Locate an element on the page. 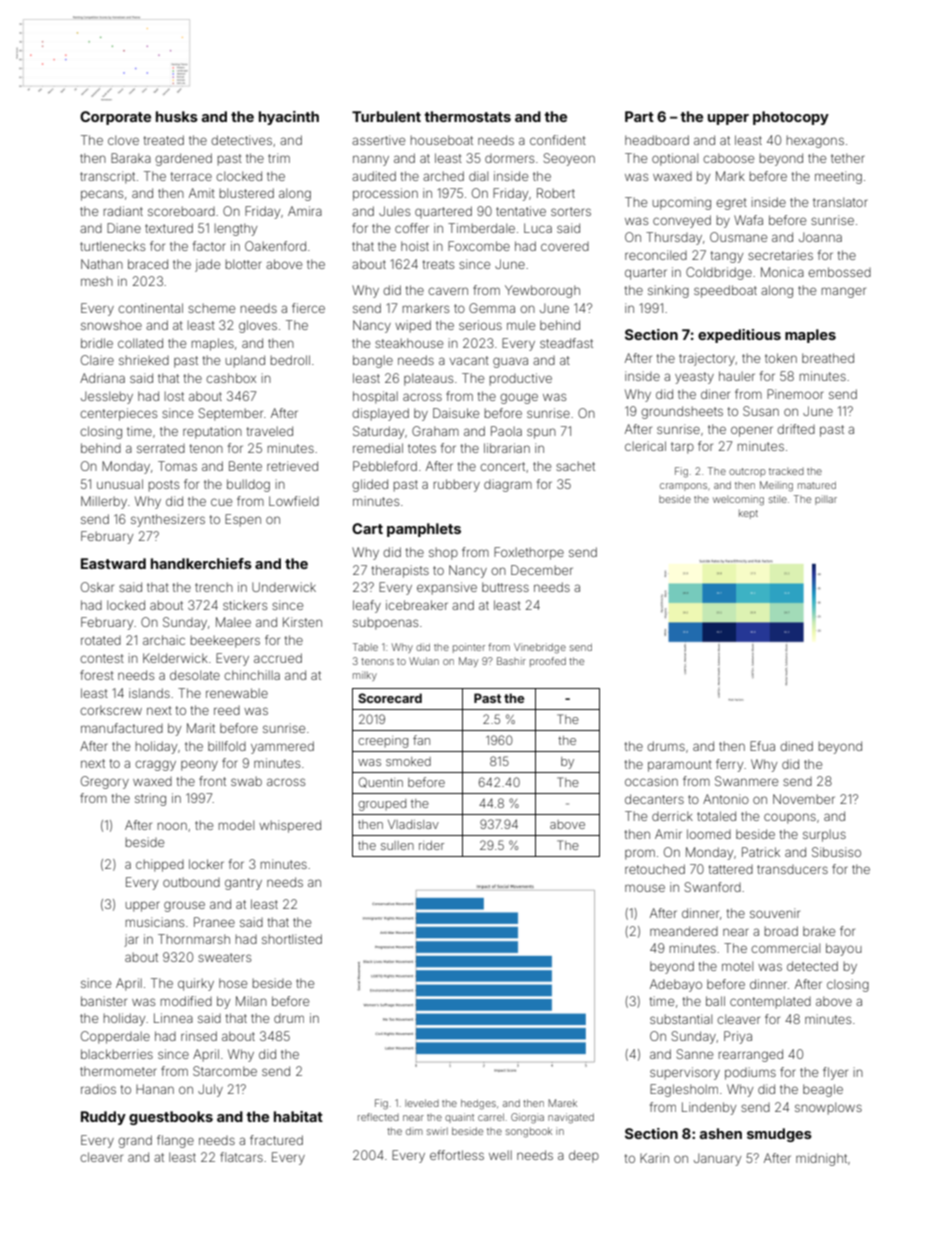 This image has height=1233, width=952. welcoming is located at coordinates (738, 500).
